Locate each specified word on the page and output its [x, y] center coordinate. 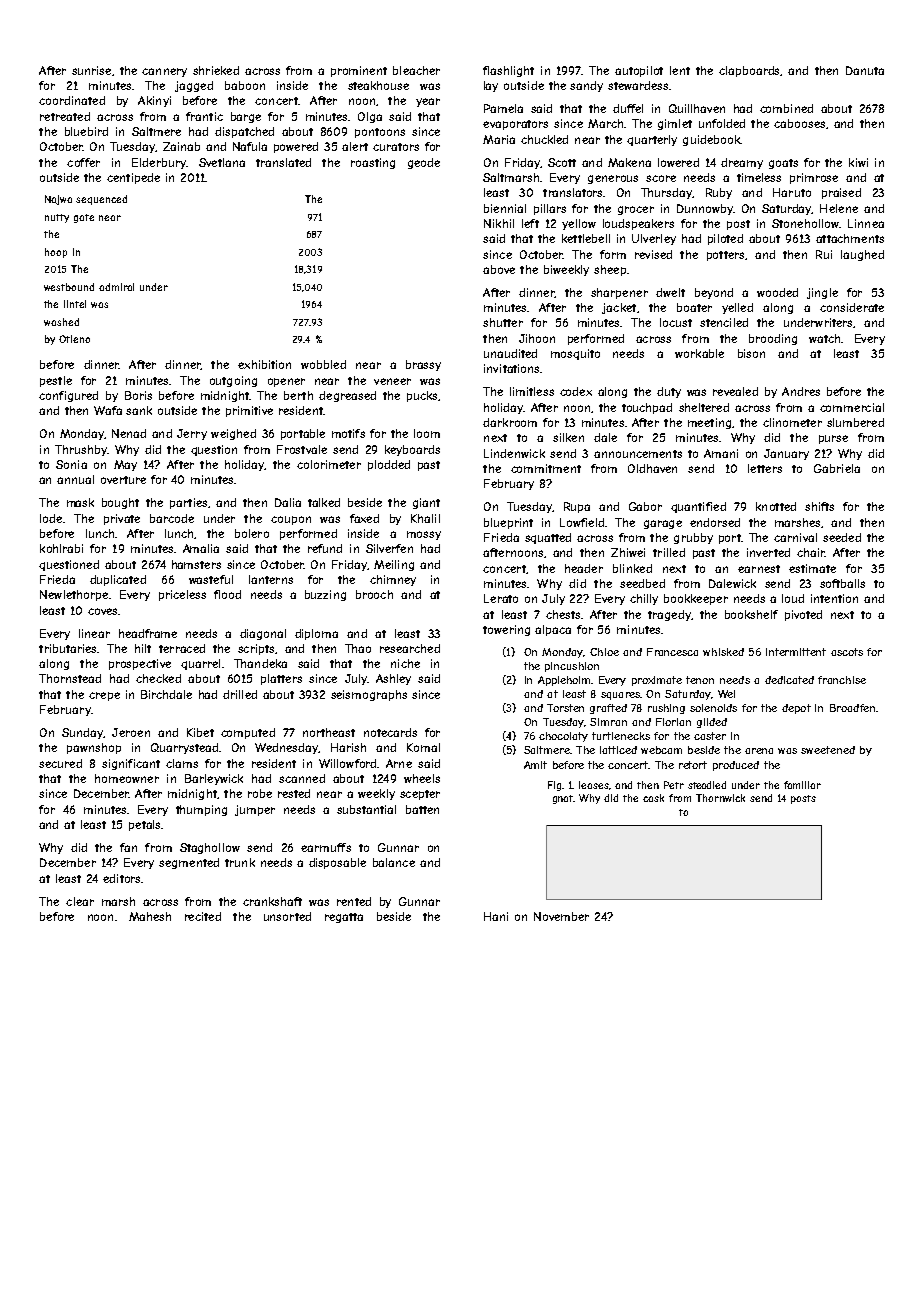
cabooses [799, 123]
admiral [116, 287]
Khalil [425, 518]
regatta [344, 918]
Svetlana [222, 162]
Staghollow [210, 848]
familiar [802, 785]
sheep [610, 270]
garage [663, 524]
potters [725, 256]
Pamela [503, 108]
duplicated [118, 580]
